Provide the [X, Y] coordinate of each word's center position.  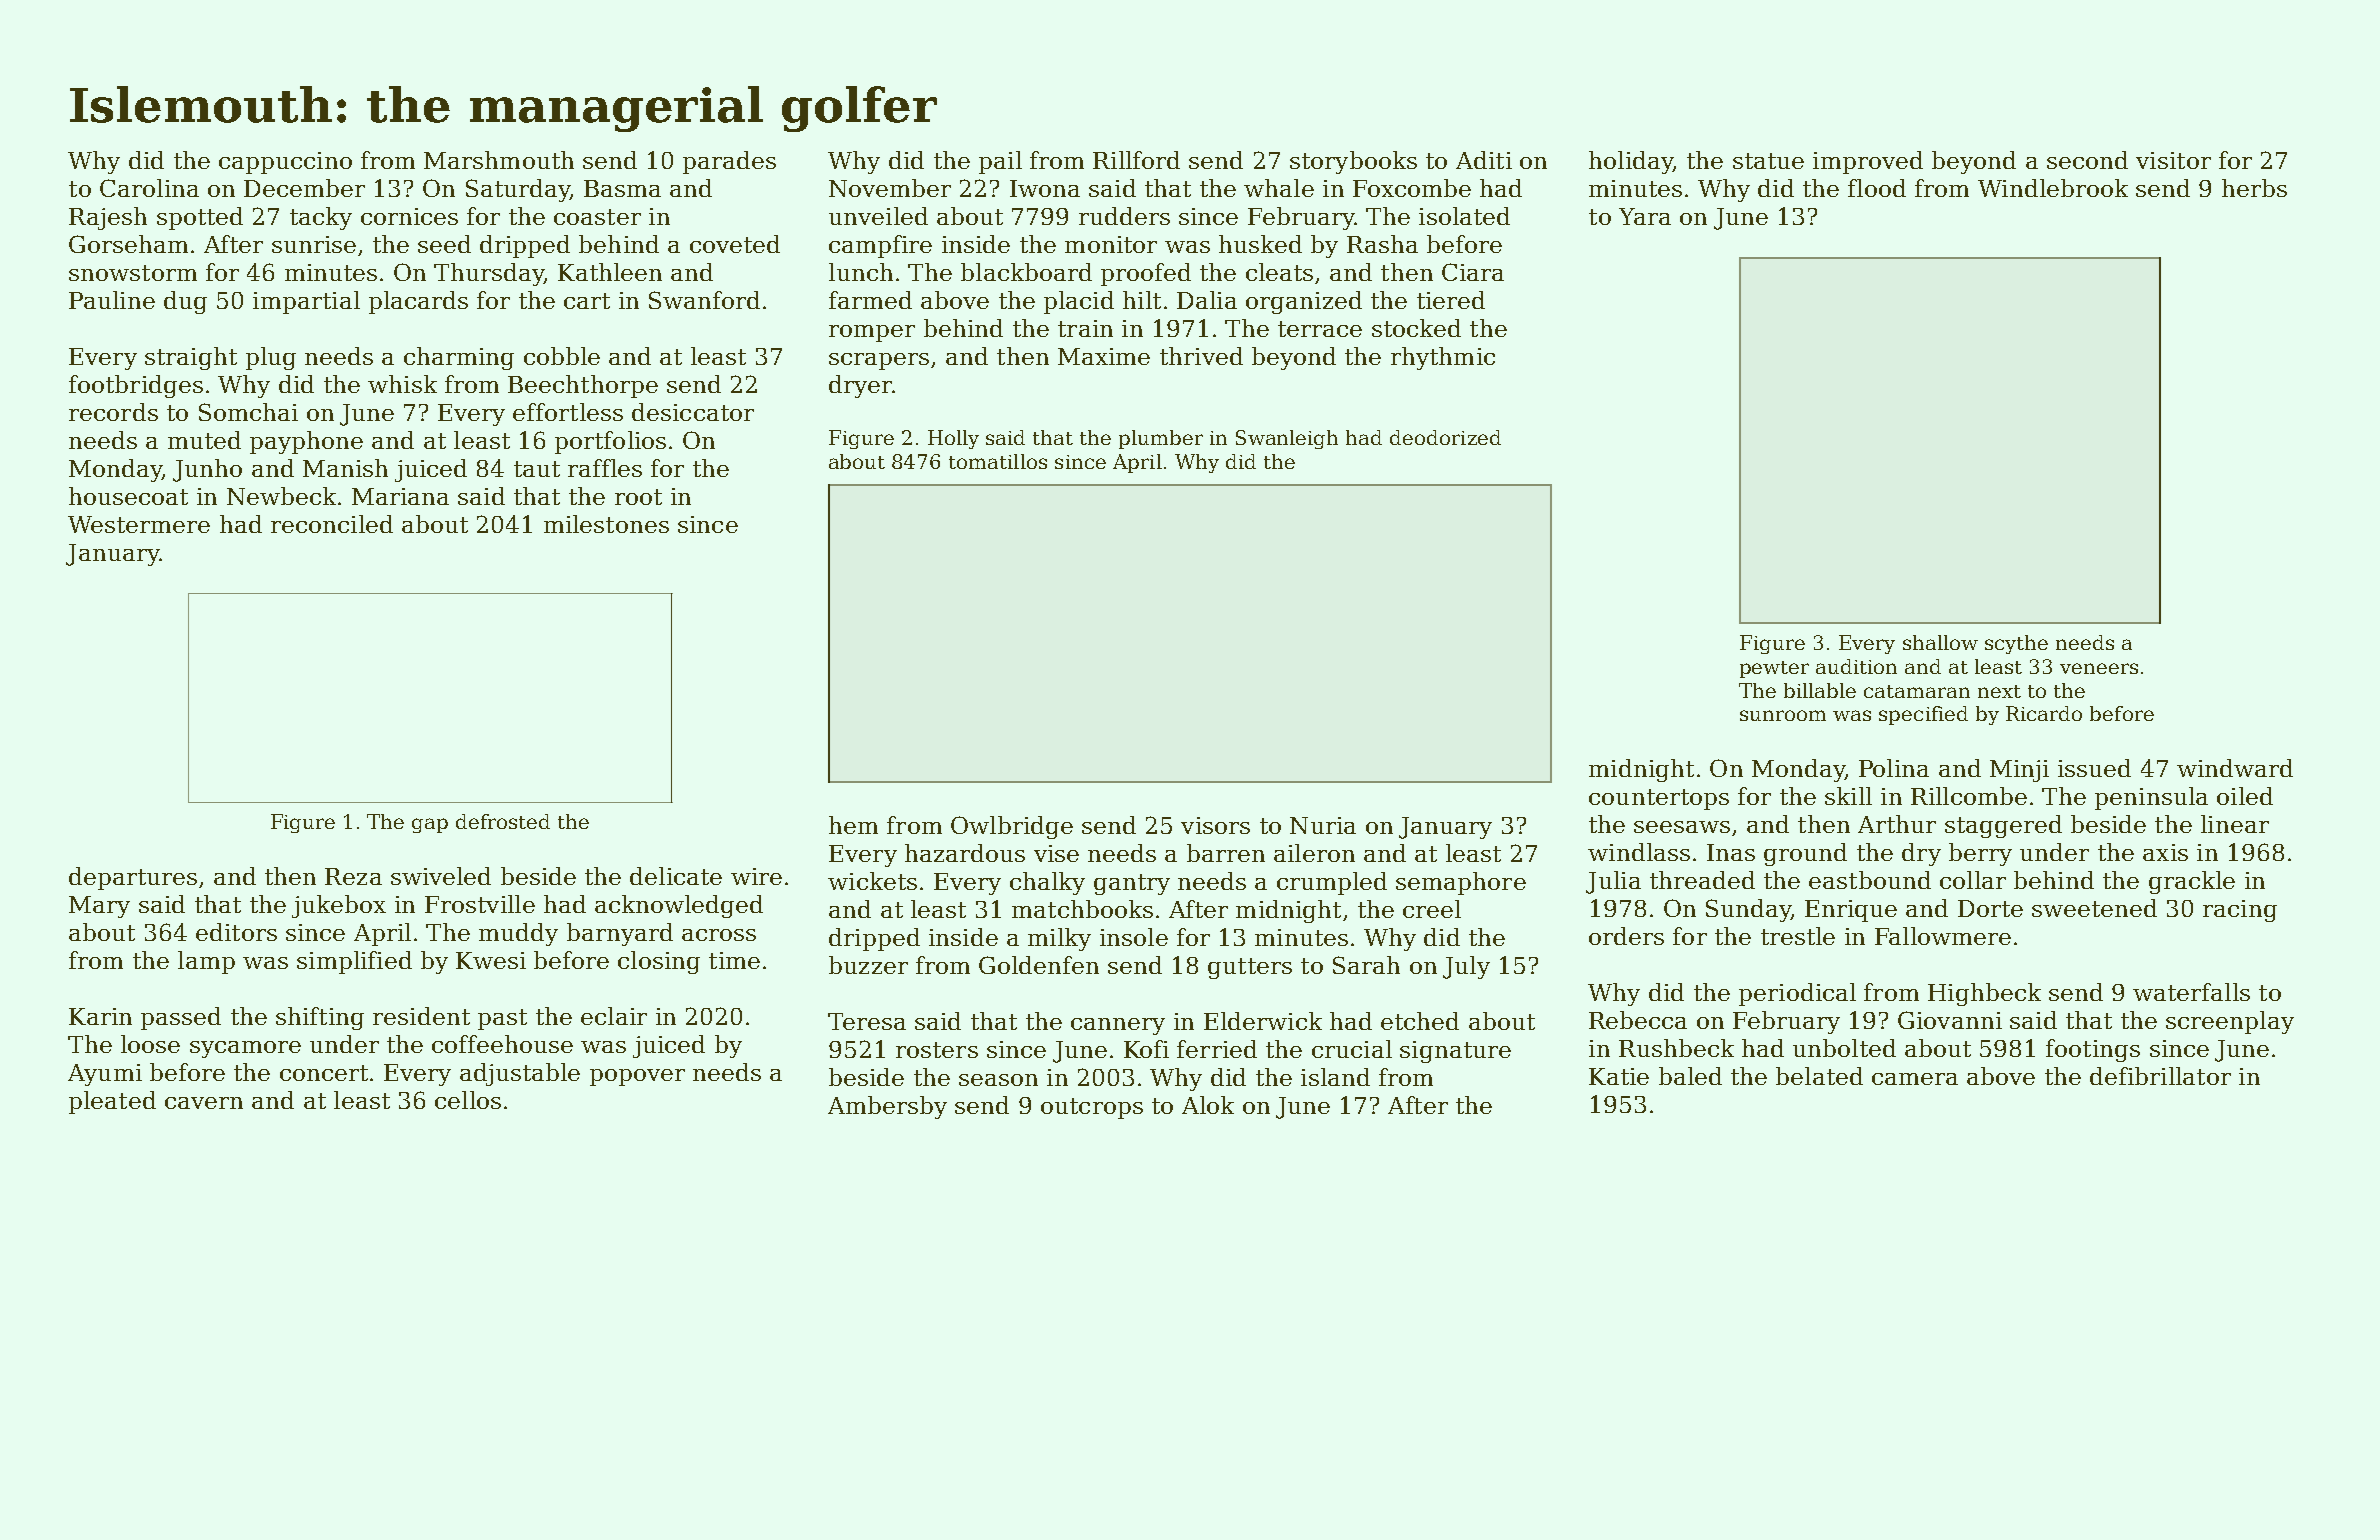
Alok [1208, 1105]
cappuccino [285, 163]
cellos [468, 1100]
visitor [2173, 160]
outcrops [1092, 1108]
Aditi [1484, 160]
